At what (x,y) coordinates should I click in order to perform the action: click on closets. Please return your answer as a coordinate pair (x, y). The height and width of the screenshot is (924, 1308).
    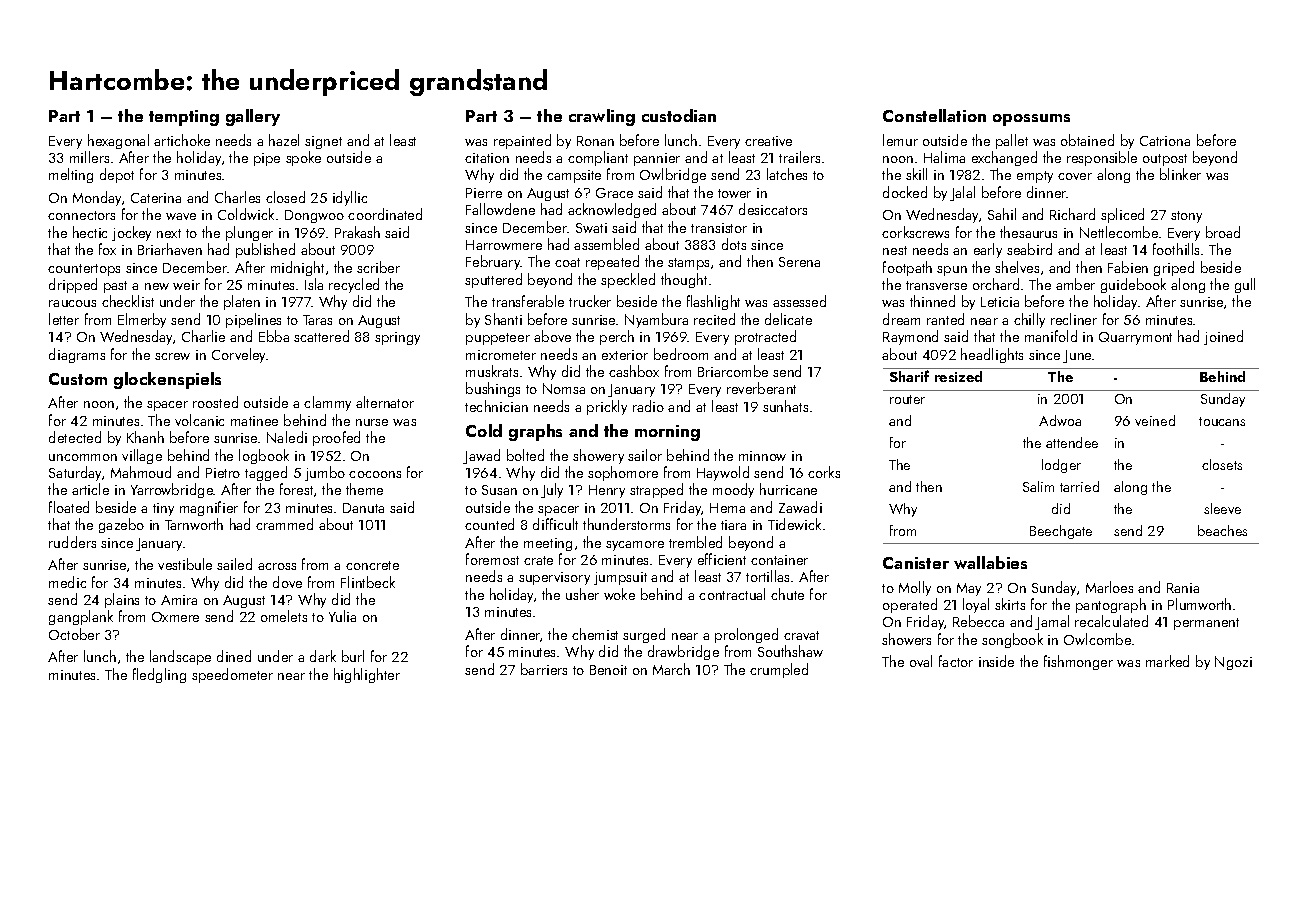
    Looking at the image, I should click on (1222, 464).
